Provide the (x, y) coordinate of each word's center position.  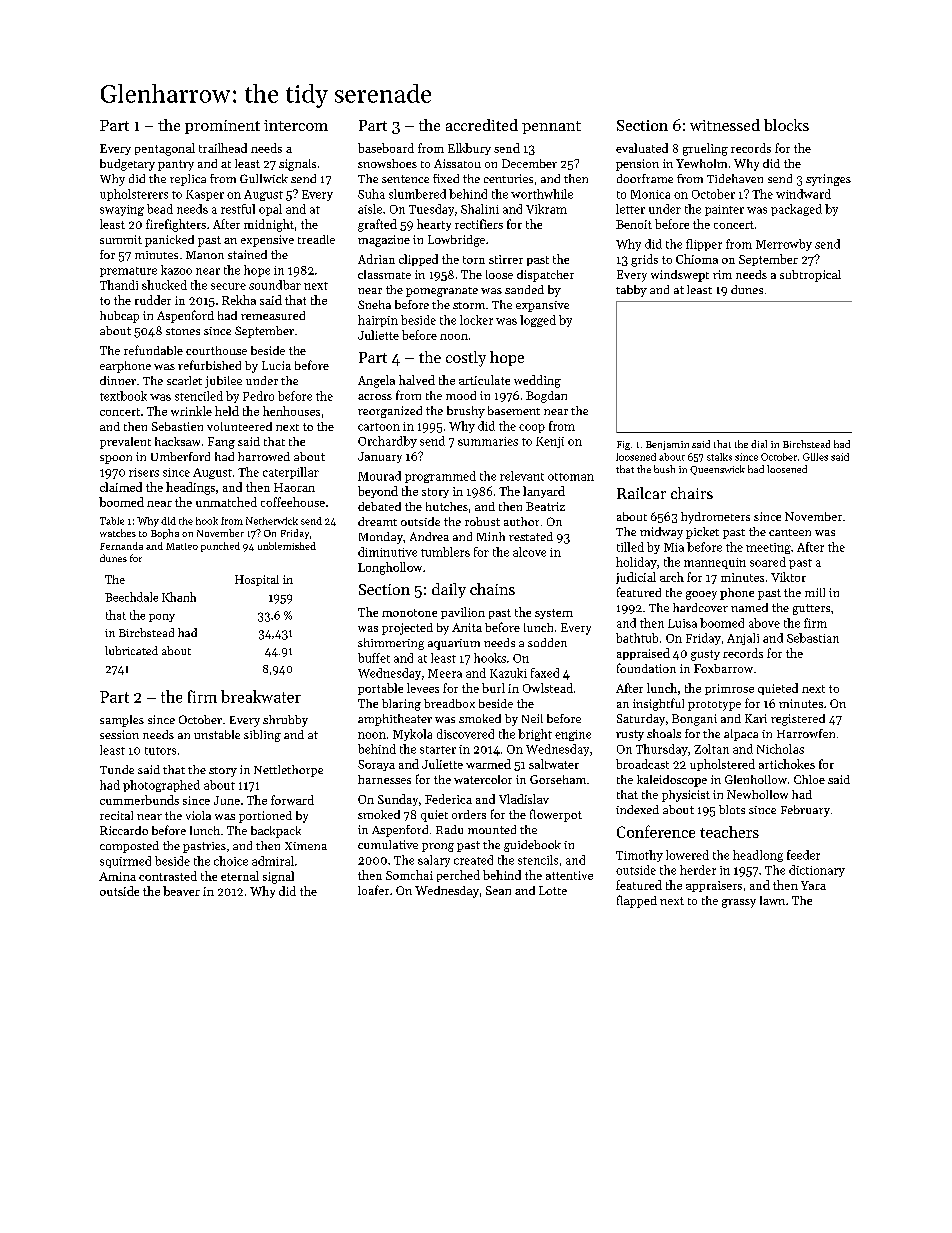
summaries (488, 441)
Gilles (815, 457)
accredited (482, 125)
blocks (786, 125)
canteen (790, 532)
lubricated (131, 650)
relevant (522, 476)
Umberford (180, 456)
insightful (658, 704)
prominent (222, 127)
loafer (373, 890)
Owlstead (548, 688)
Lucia (276, 365)
